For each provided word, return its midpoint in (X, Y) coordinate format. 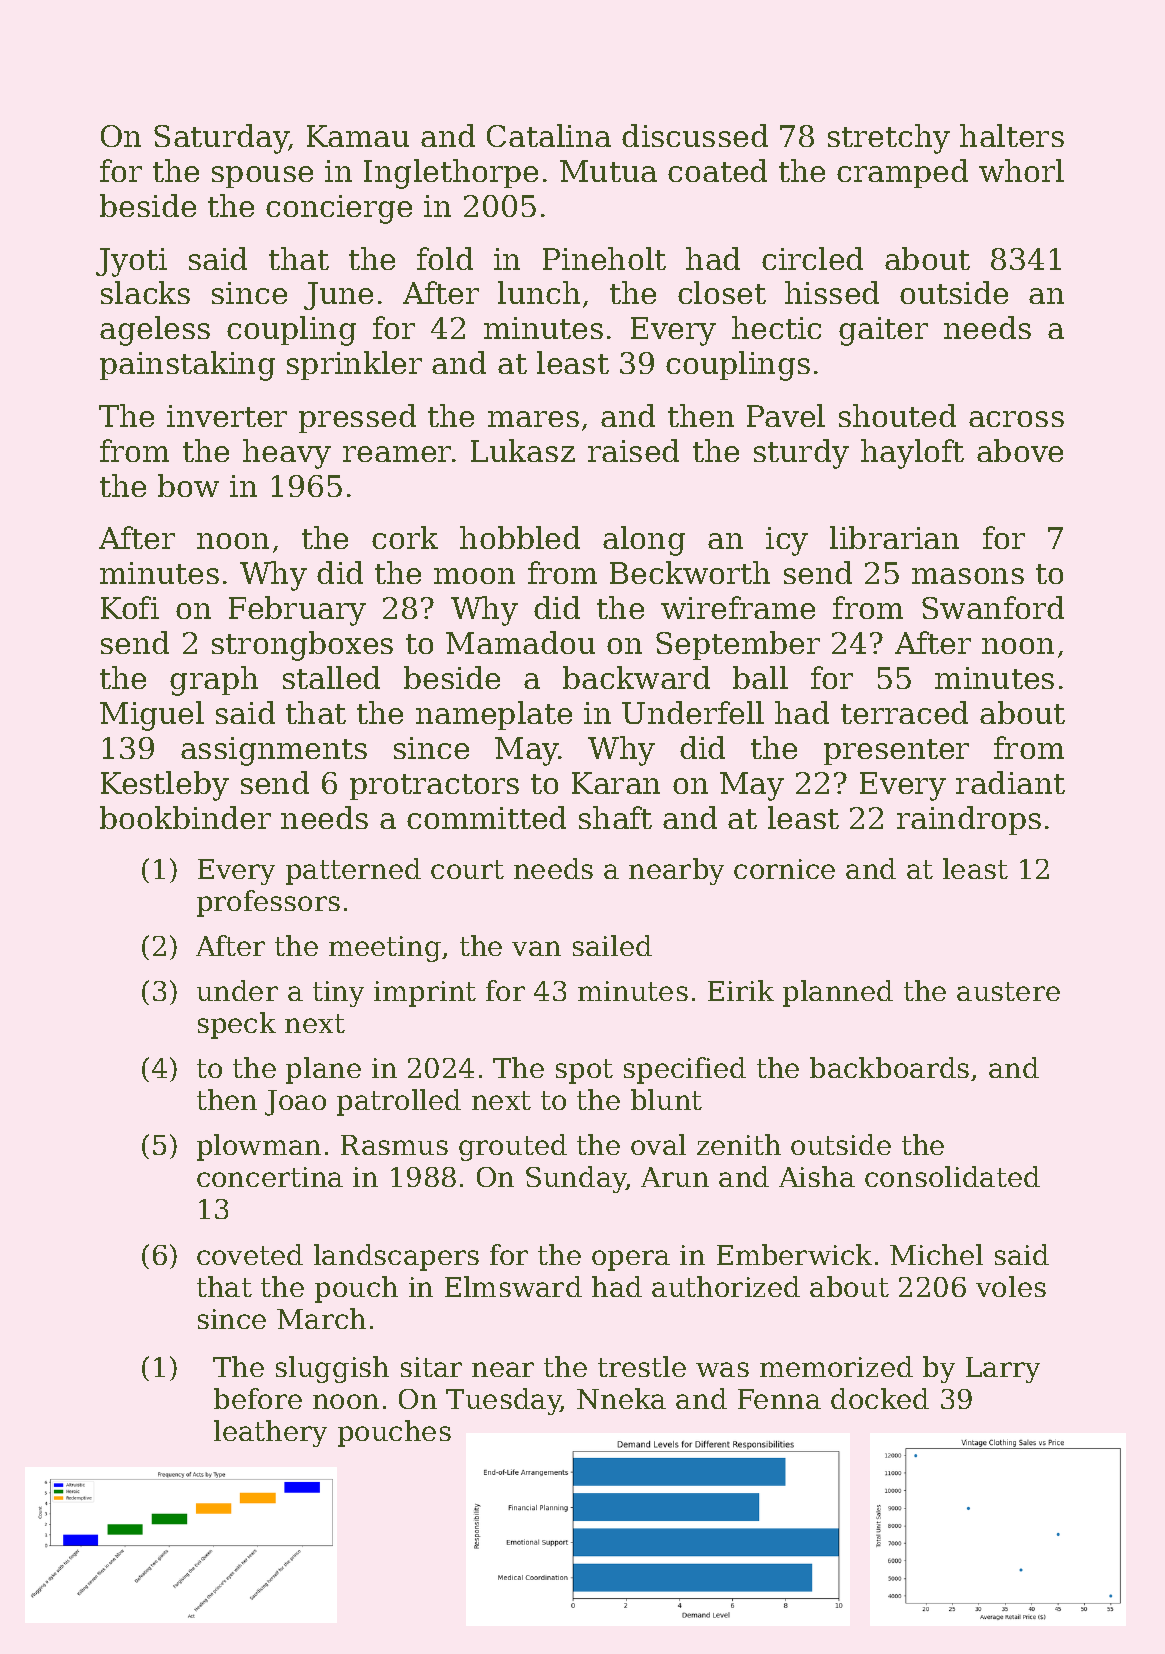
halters (1012, 135)
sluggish (332, 1369)
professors (268, 903)
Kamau (358, 136)
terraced (904, 712)
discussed (695, 135)
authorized (726, 1286)
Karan (616, 783)
